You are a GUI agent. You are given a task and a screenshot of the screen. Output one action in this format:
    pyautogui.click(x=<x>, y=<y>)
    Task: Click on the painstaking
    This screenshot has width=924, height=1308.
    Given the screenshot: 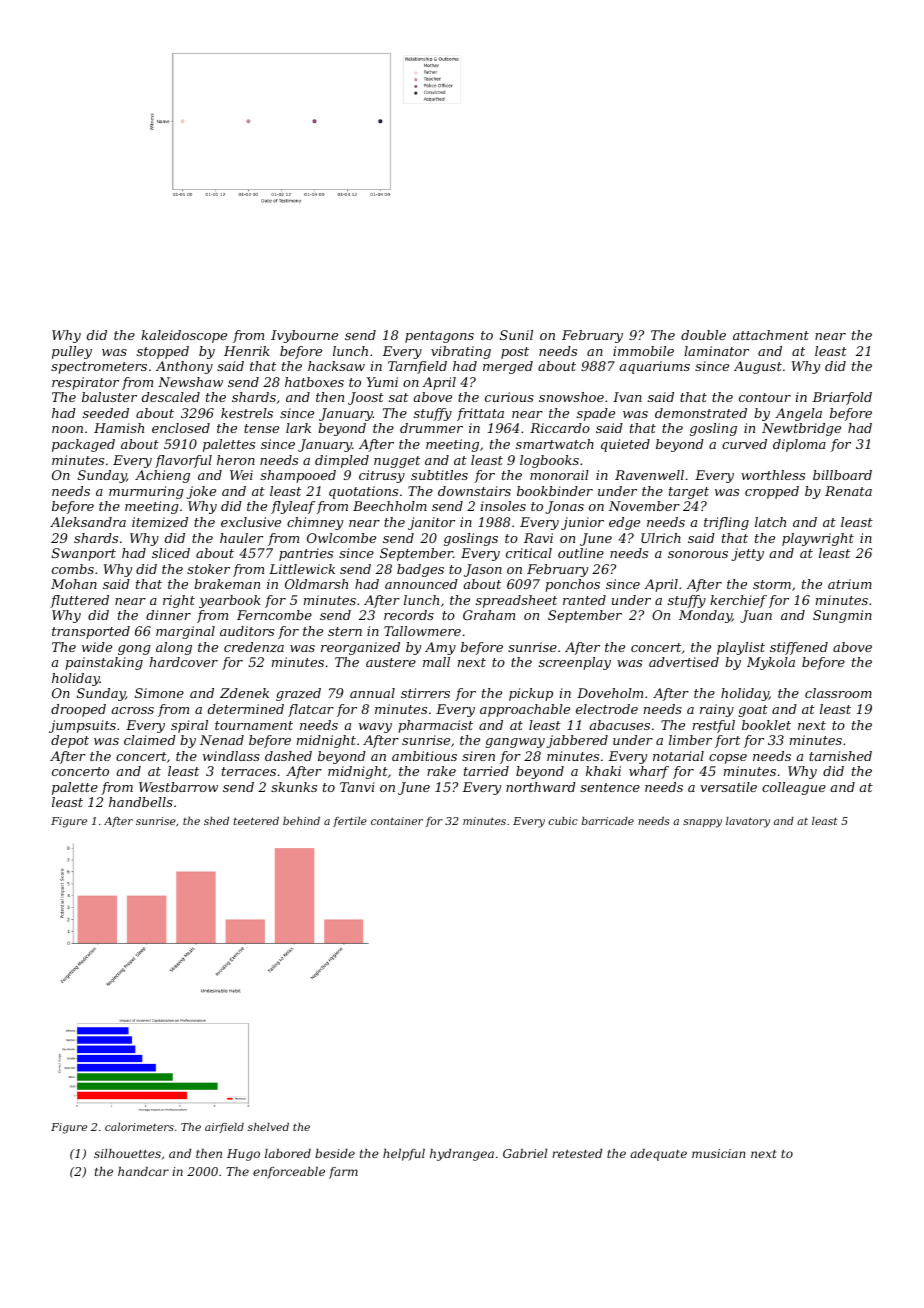 What is the action you would take?
    pyautogui.click(x=104, y=663)
